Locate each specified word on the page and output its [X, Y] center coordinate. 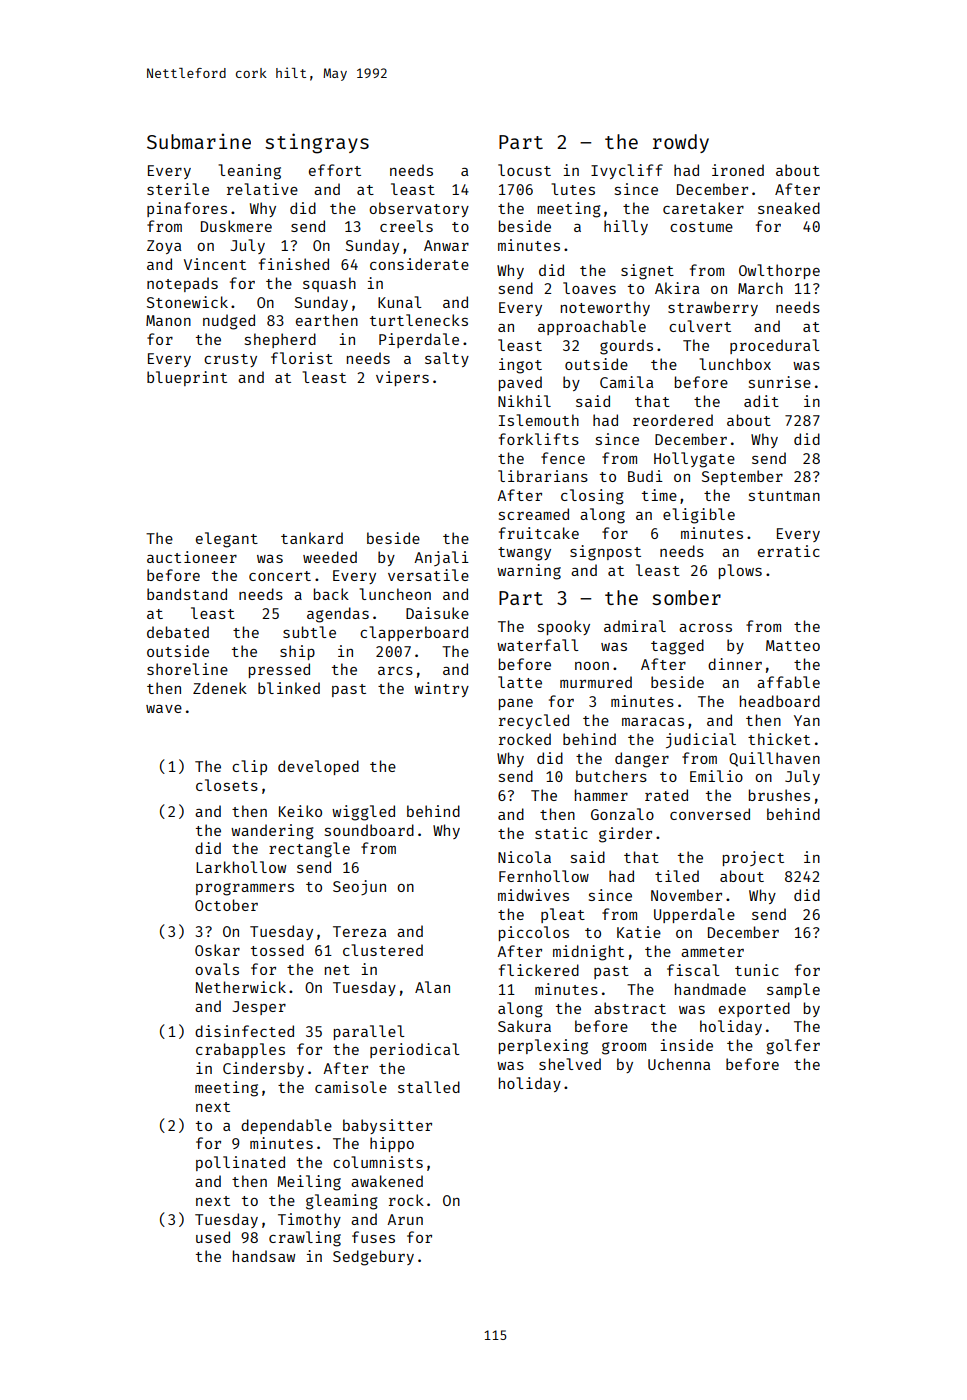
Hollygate [694, 460]
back [331, 594]
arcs [395, 671]
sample [793, 990]
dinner [735, 664]
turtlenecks [419, 320]
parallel [369, 1032]
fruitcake [539, 533]
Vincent [215, 264]
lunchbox [735, 364]
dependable [286, 1126]
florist [302, 358]
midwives [533, 895]
